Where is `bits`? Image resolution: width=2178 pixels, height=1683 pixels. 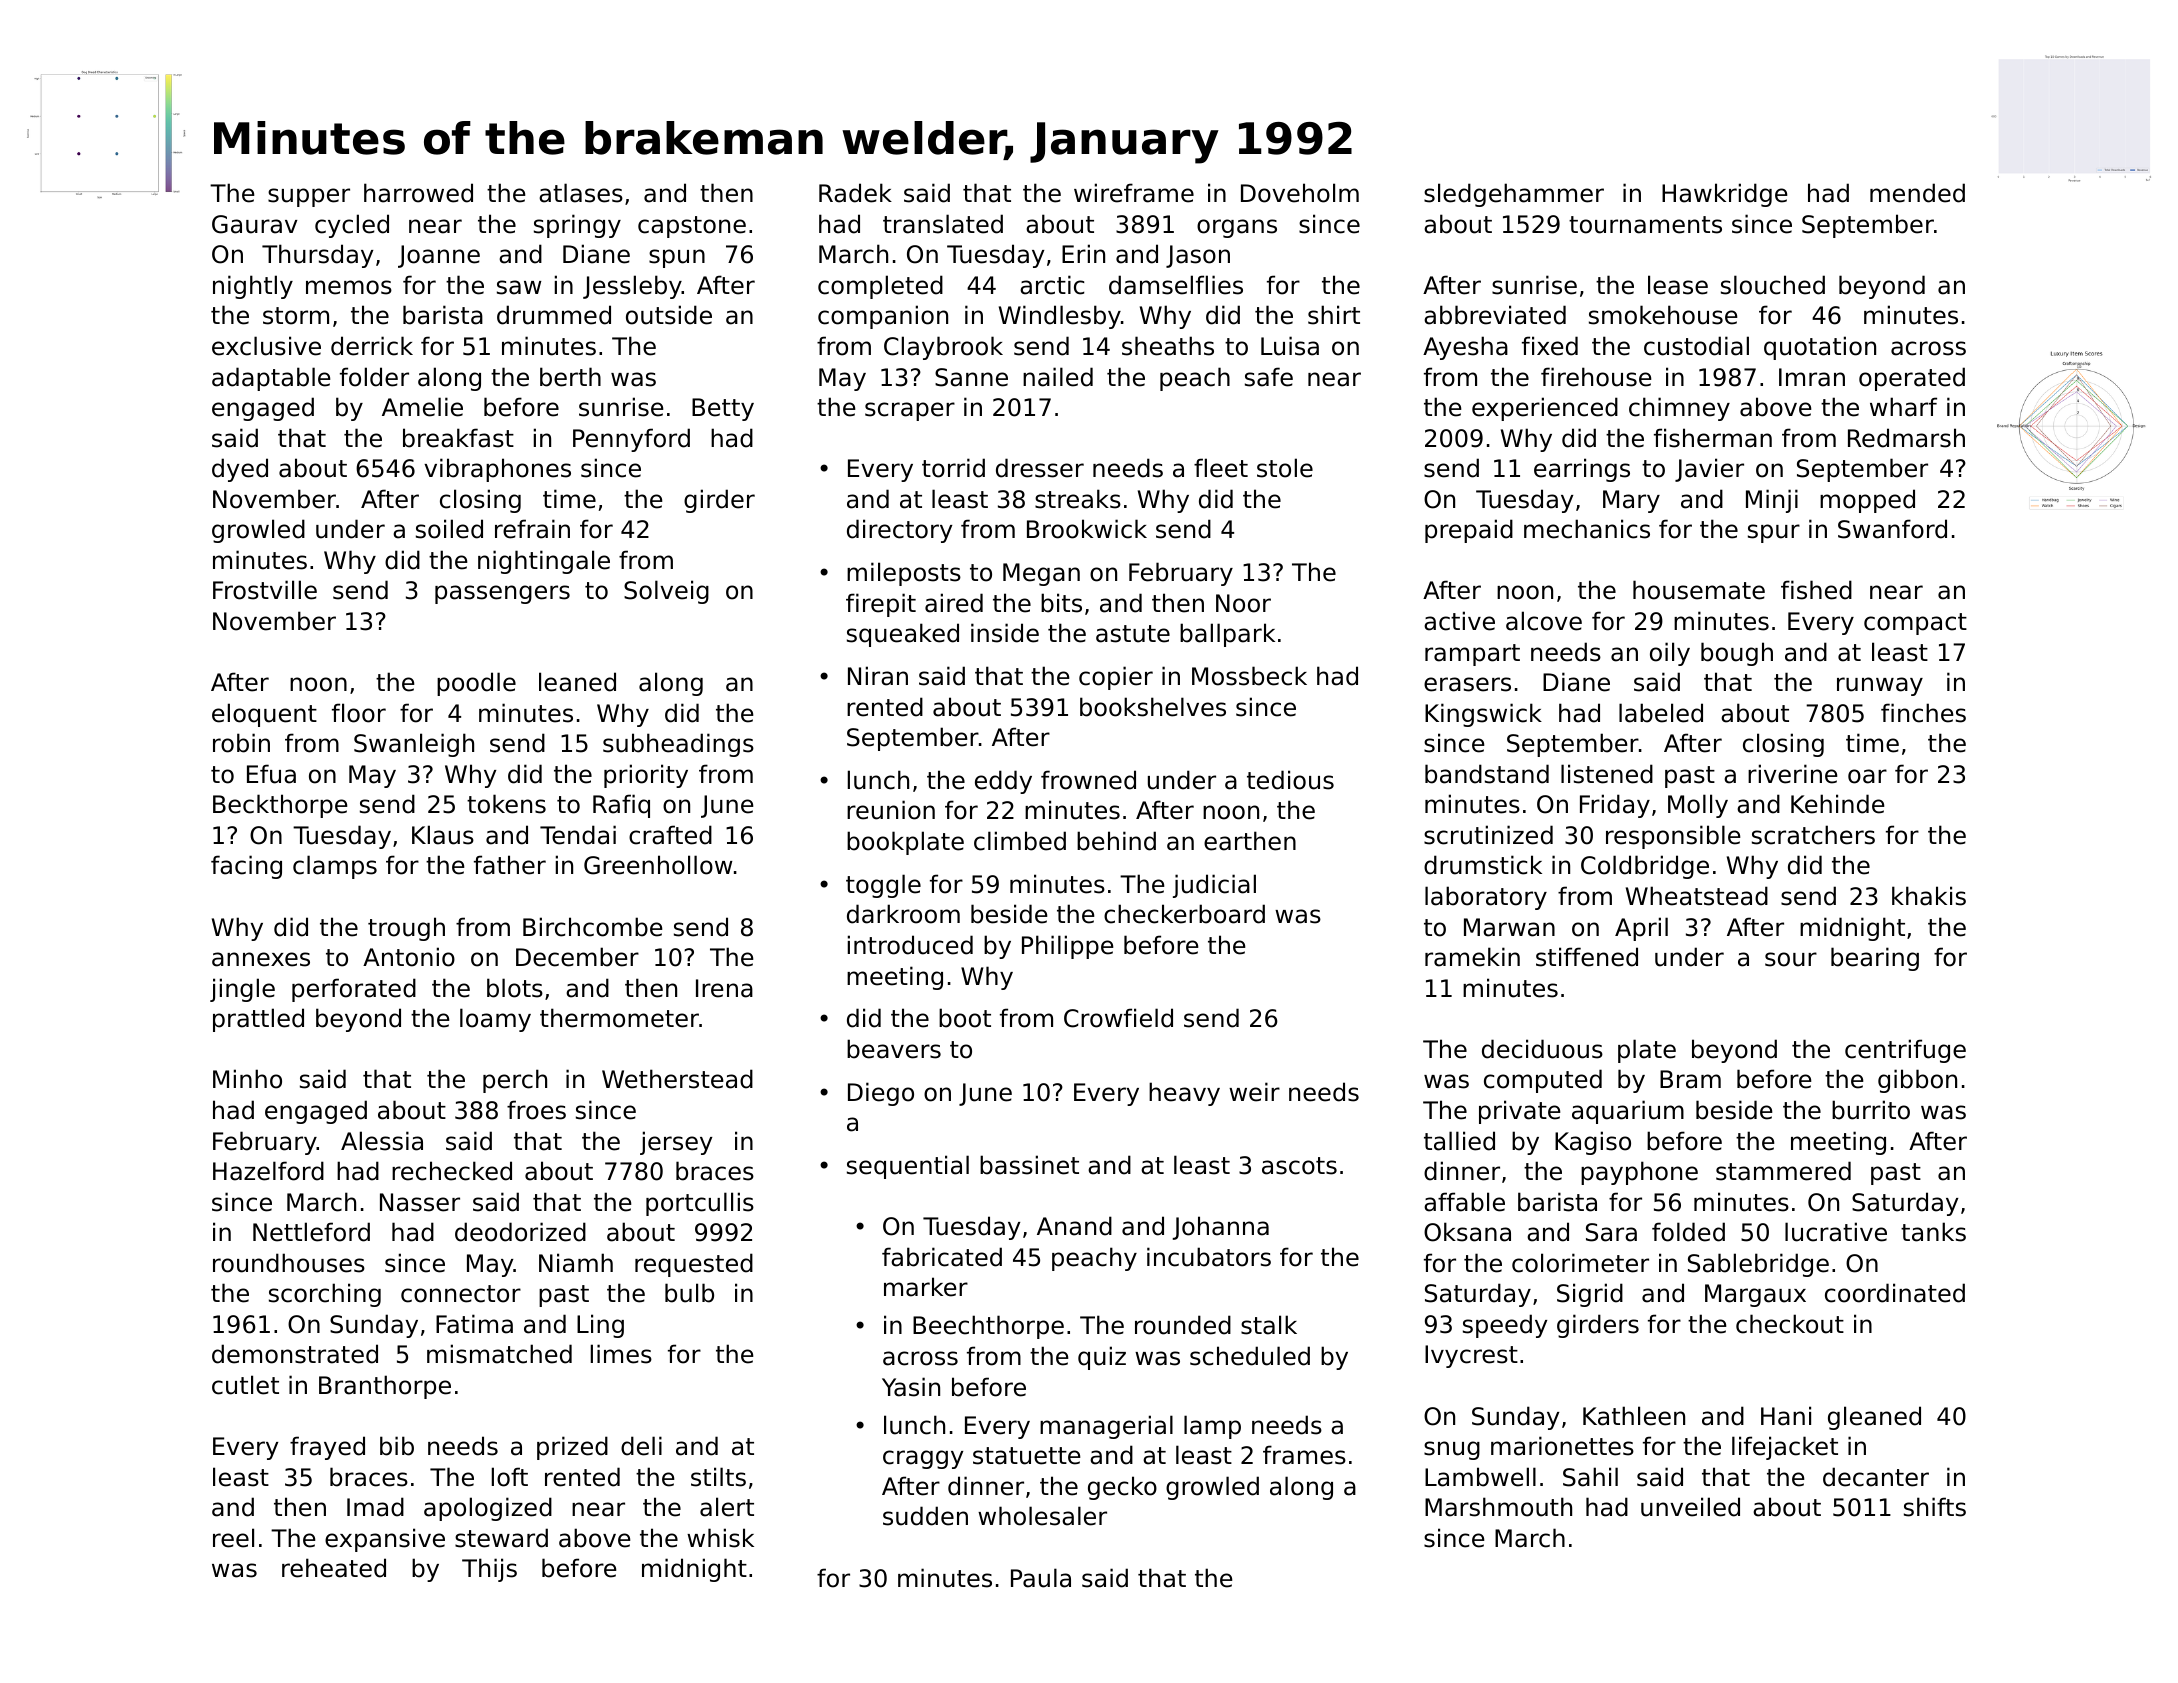 bits is located at coordinates (1061, 603).
